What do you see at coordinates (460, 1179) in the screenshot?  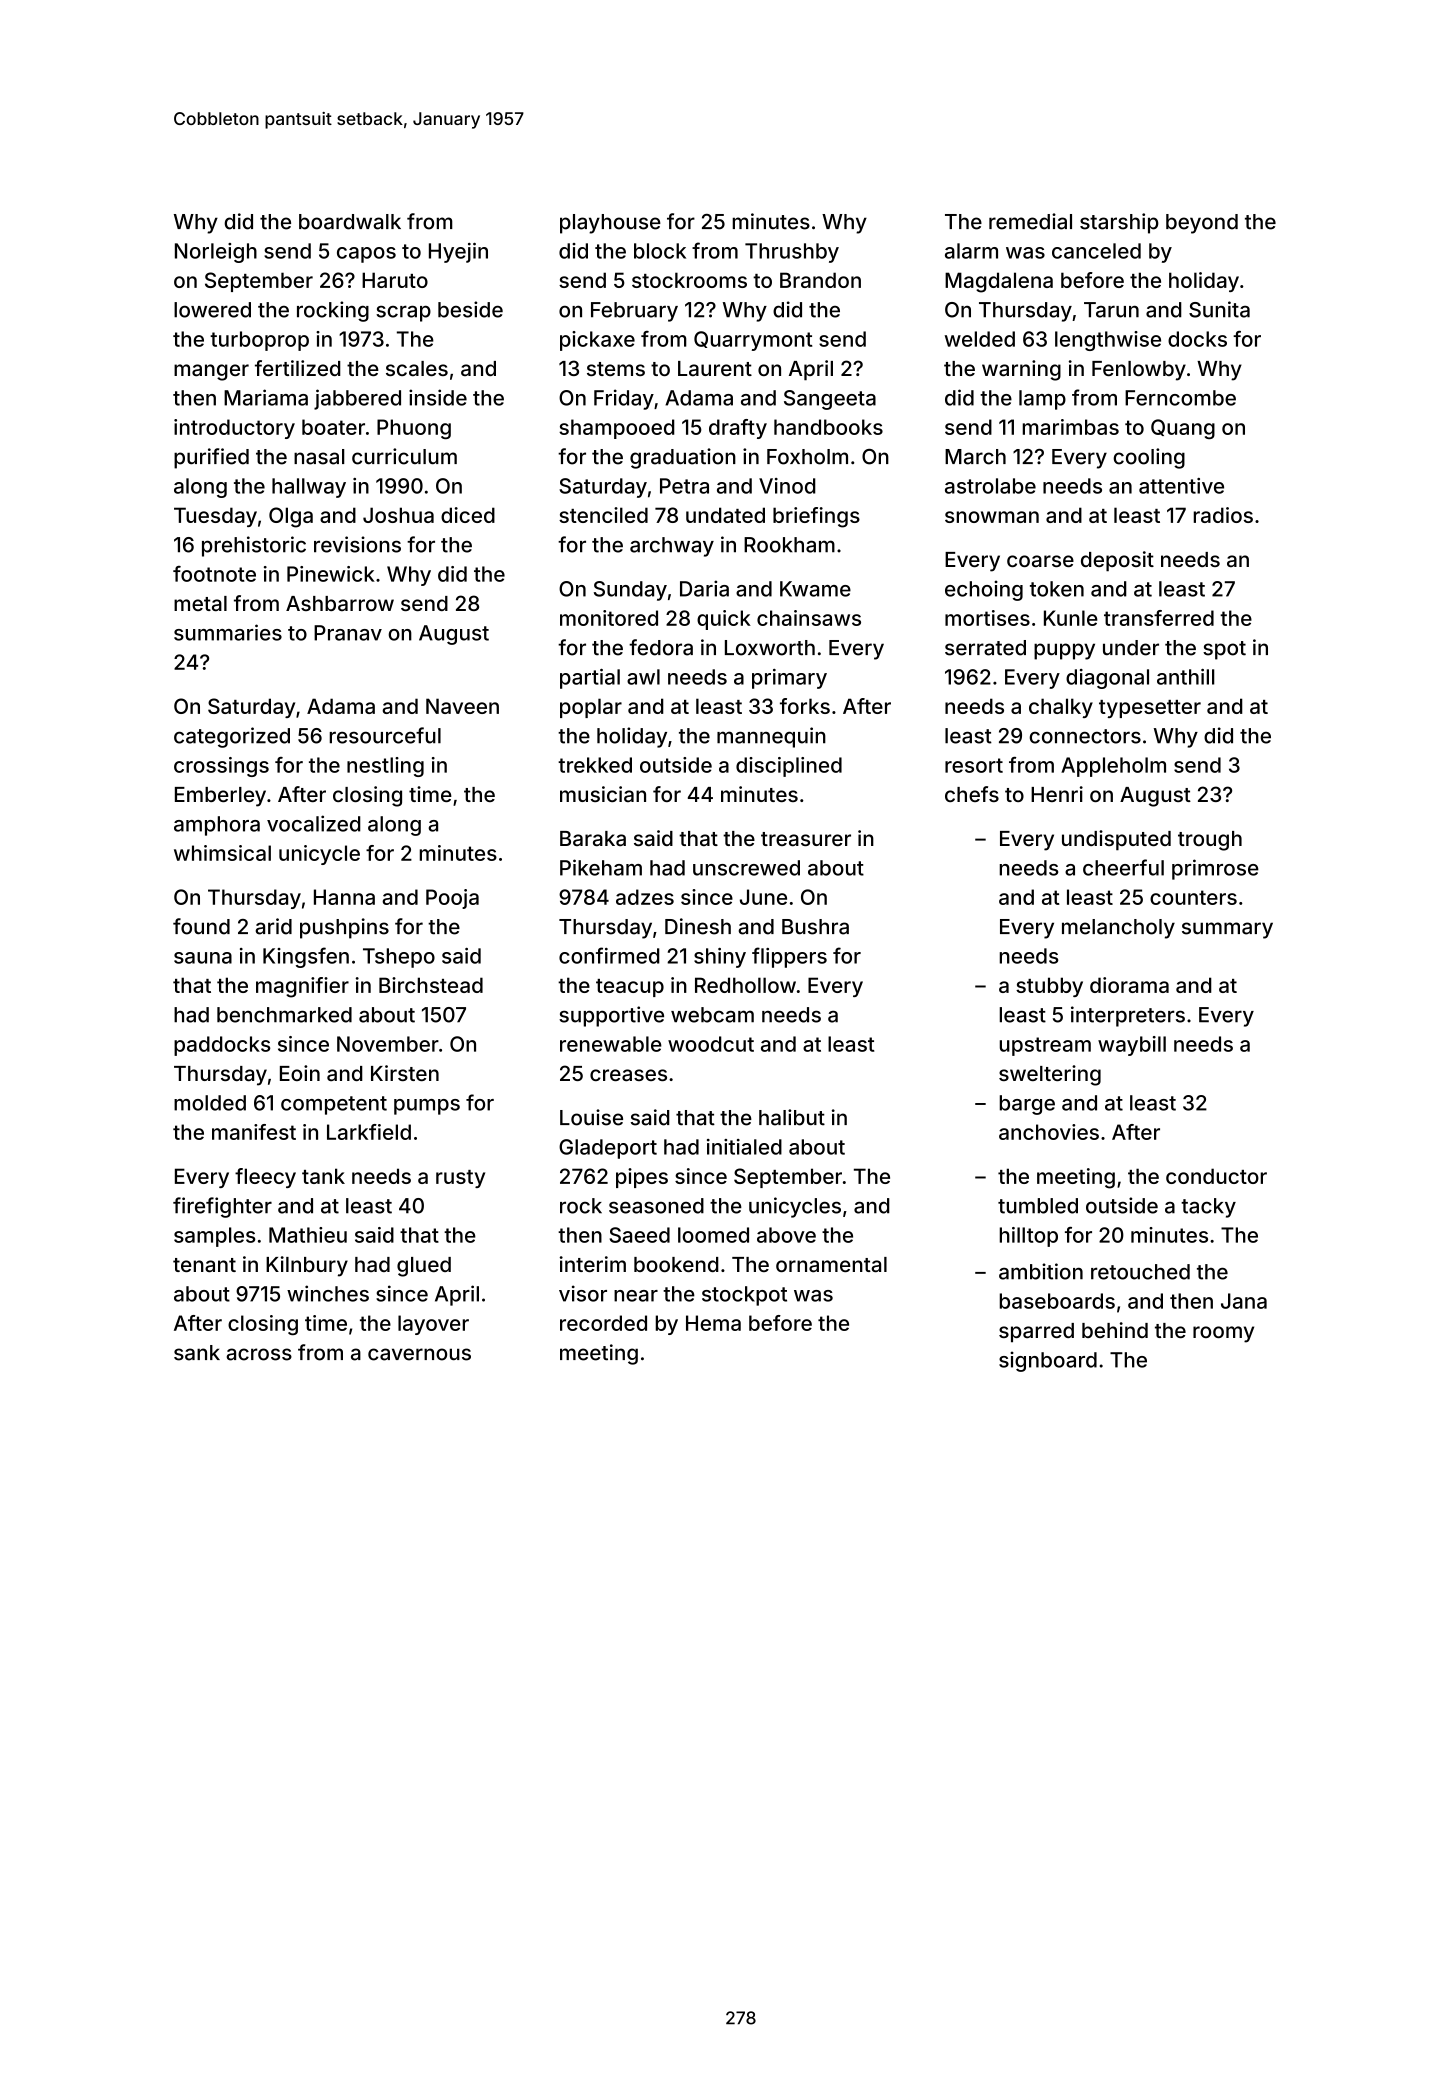 I see `rusty` at bounding box center [460, 1179].
